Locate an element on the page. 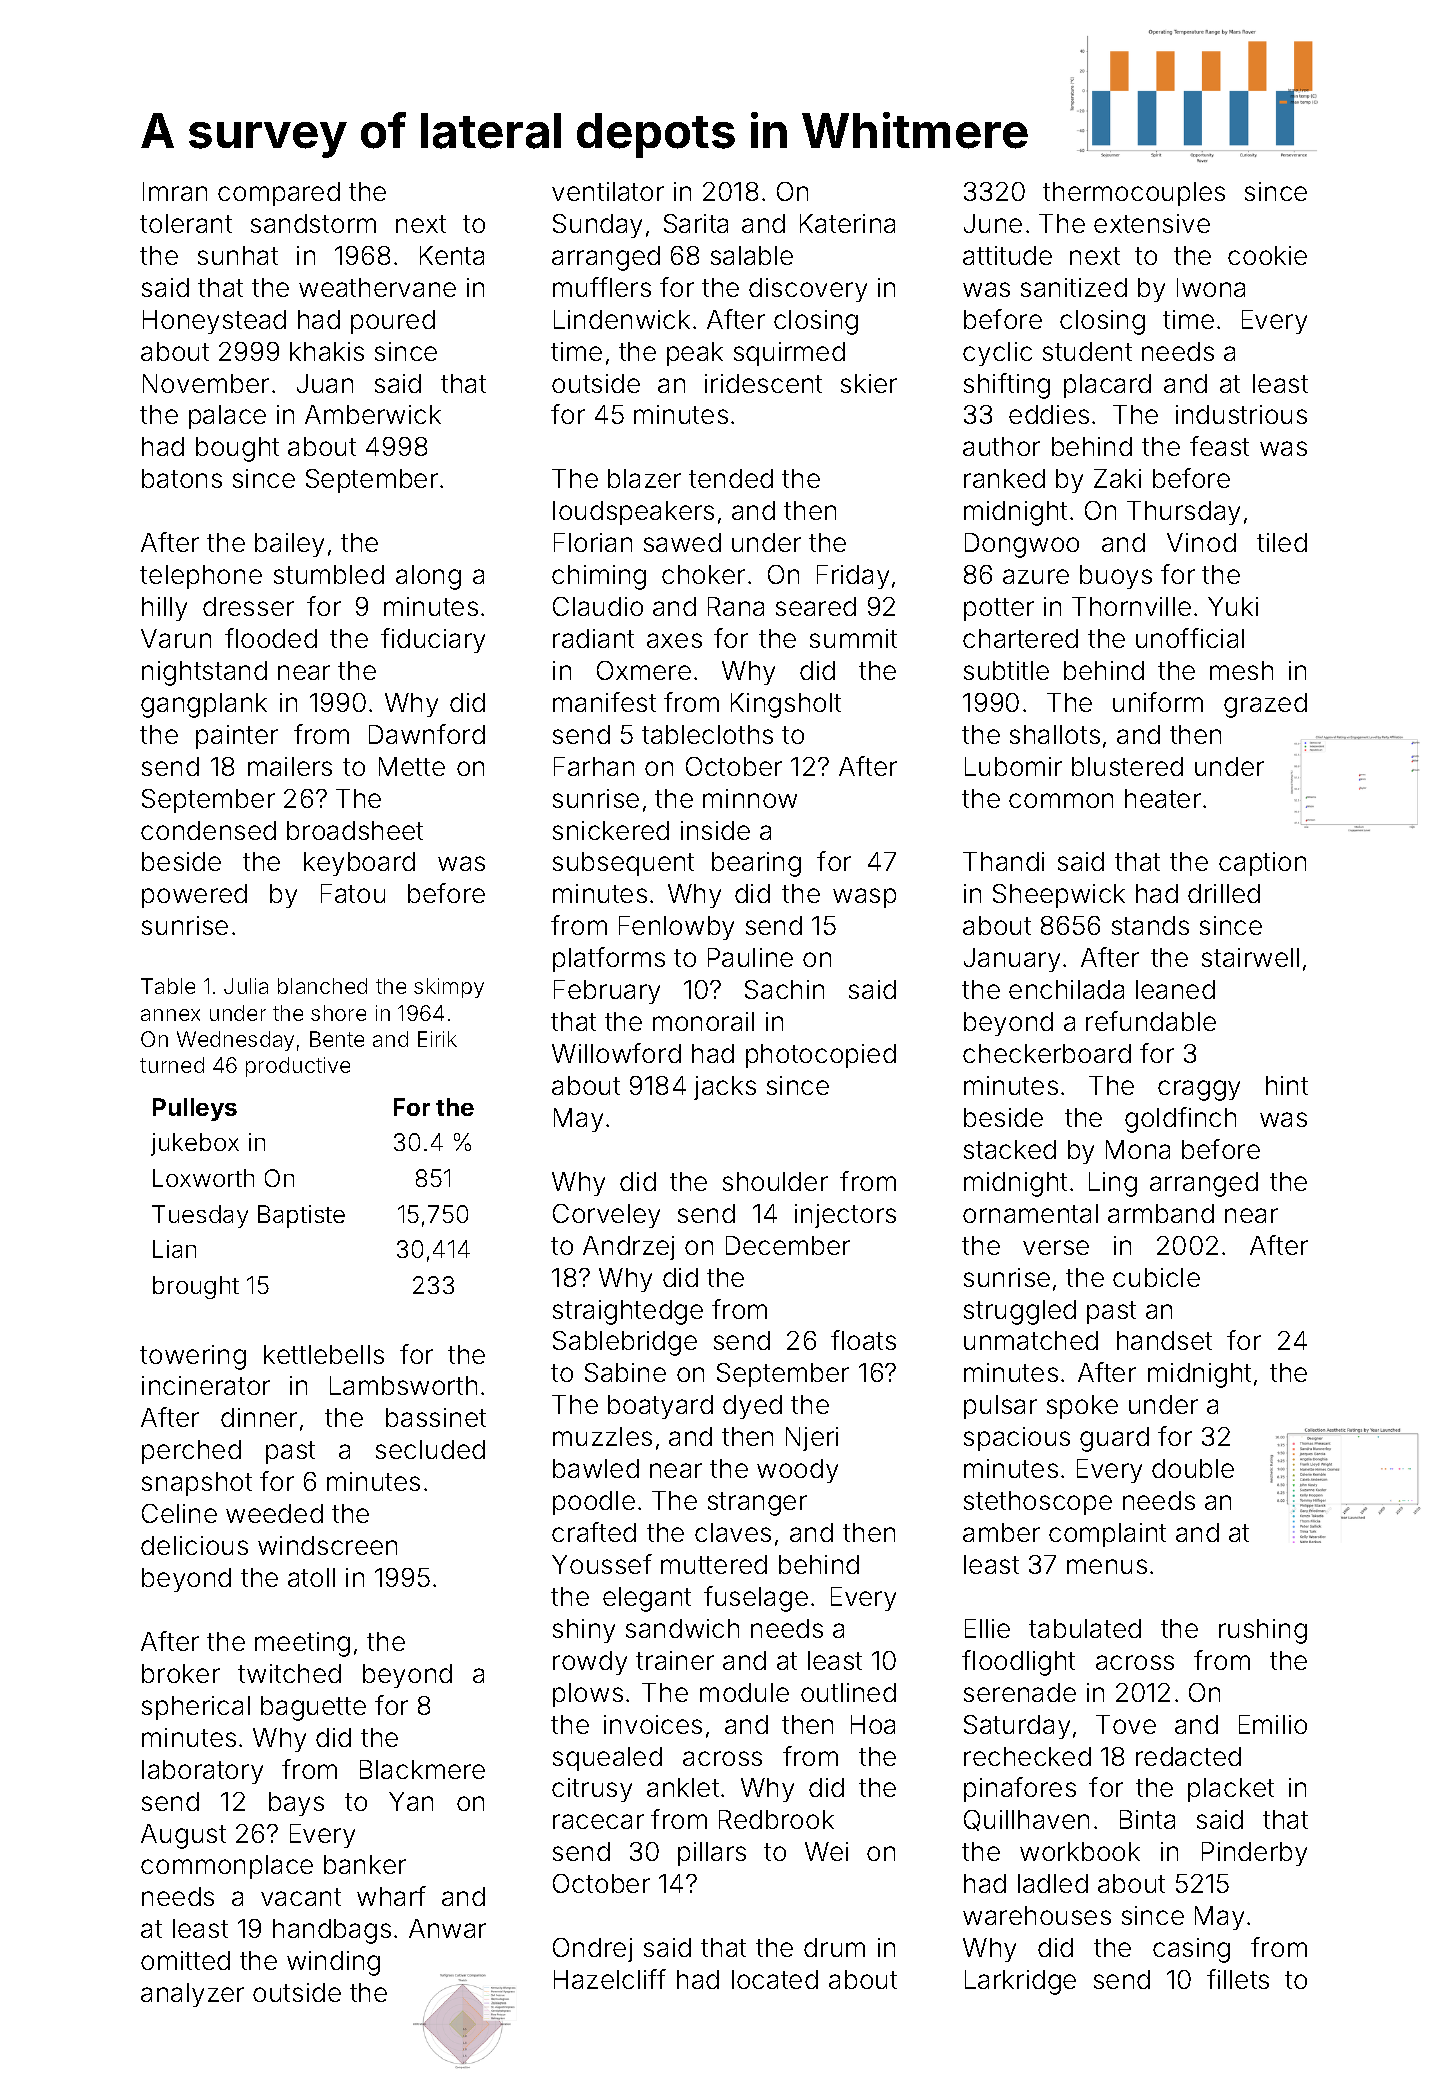 Image resolution: width=1450 pixels, height=2100 pixels. sandwich is located at coordinates (682, 1628).
